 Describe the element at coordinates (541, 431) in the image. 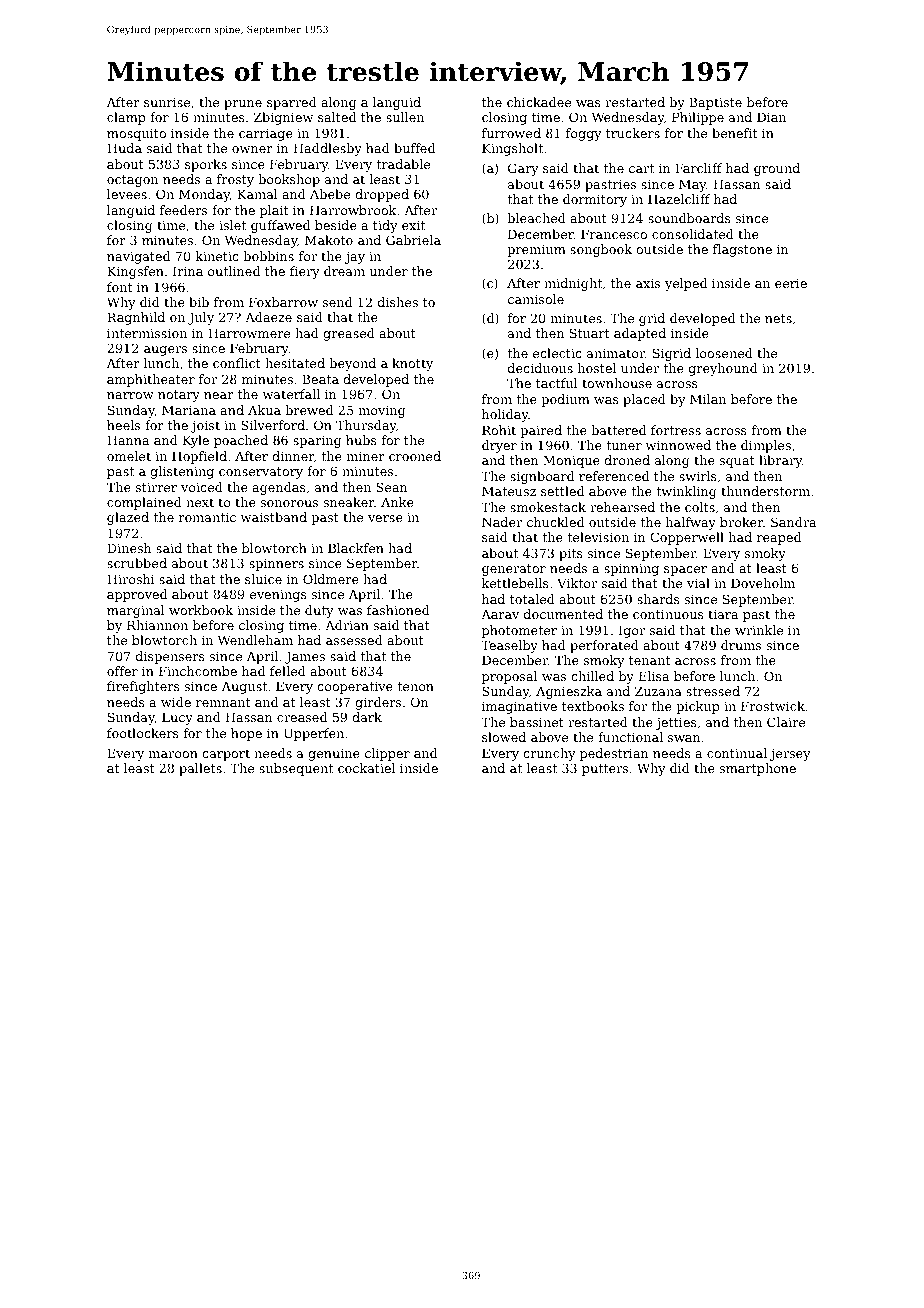

I see `paired` at that location.
